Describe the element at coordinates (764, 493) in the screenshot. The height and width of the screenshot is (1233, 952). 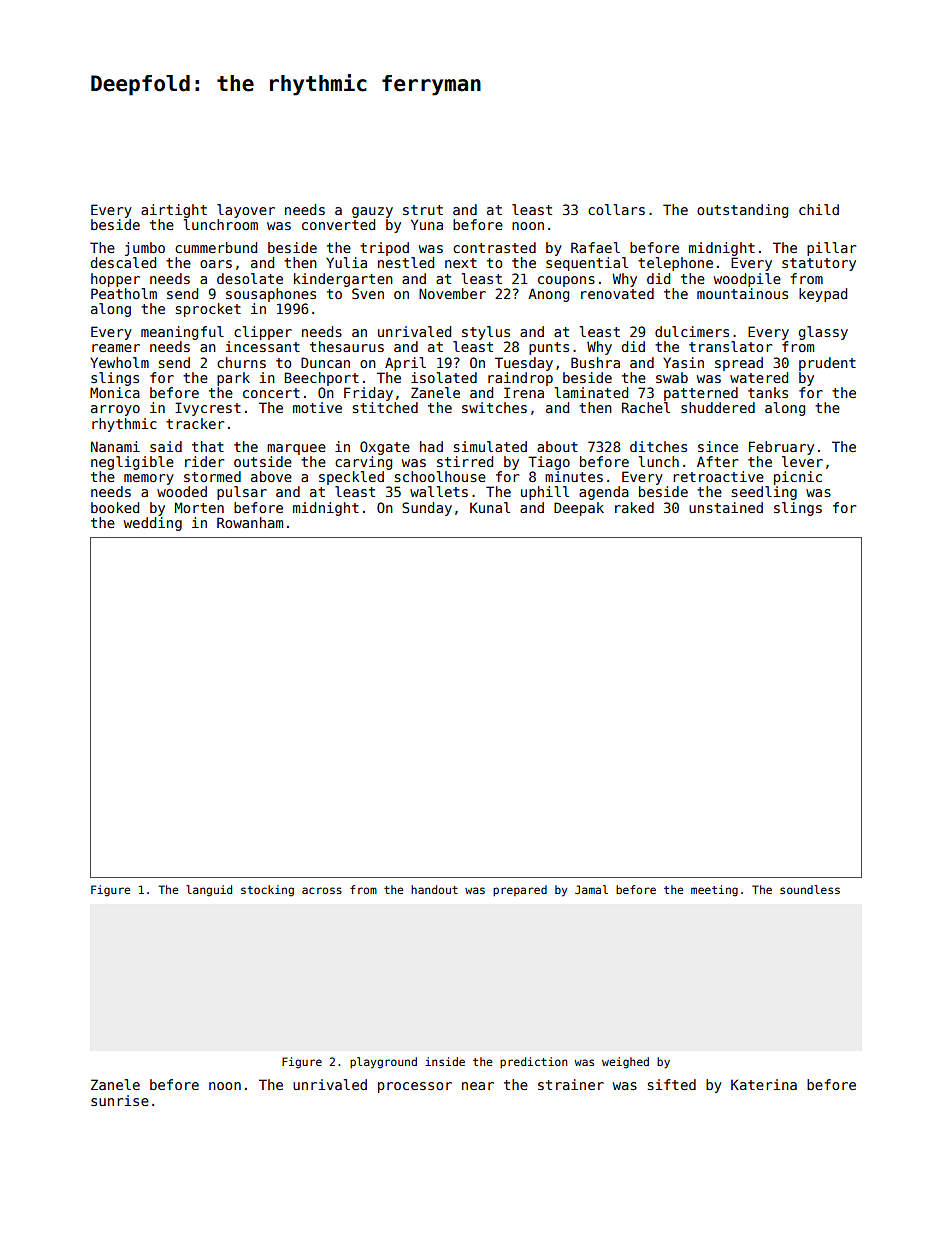
I see `seedling` at that location.
